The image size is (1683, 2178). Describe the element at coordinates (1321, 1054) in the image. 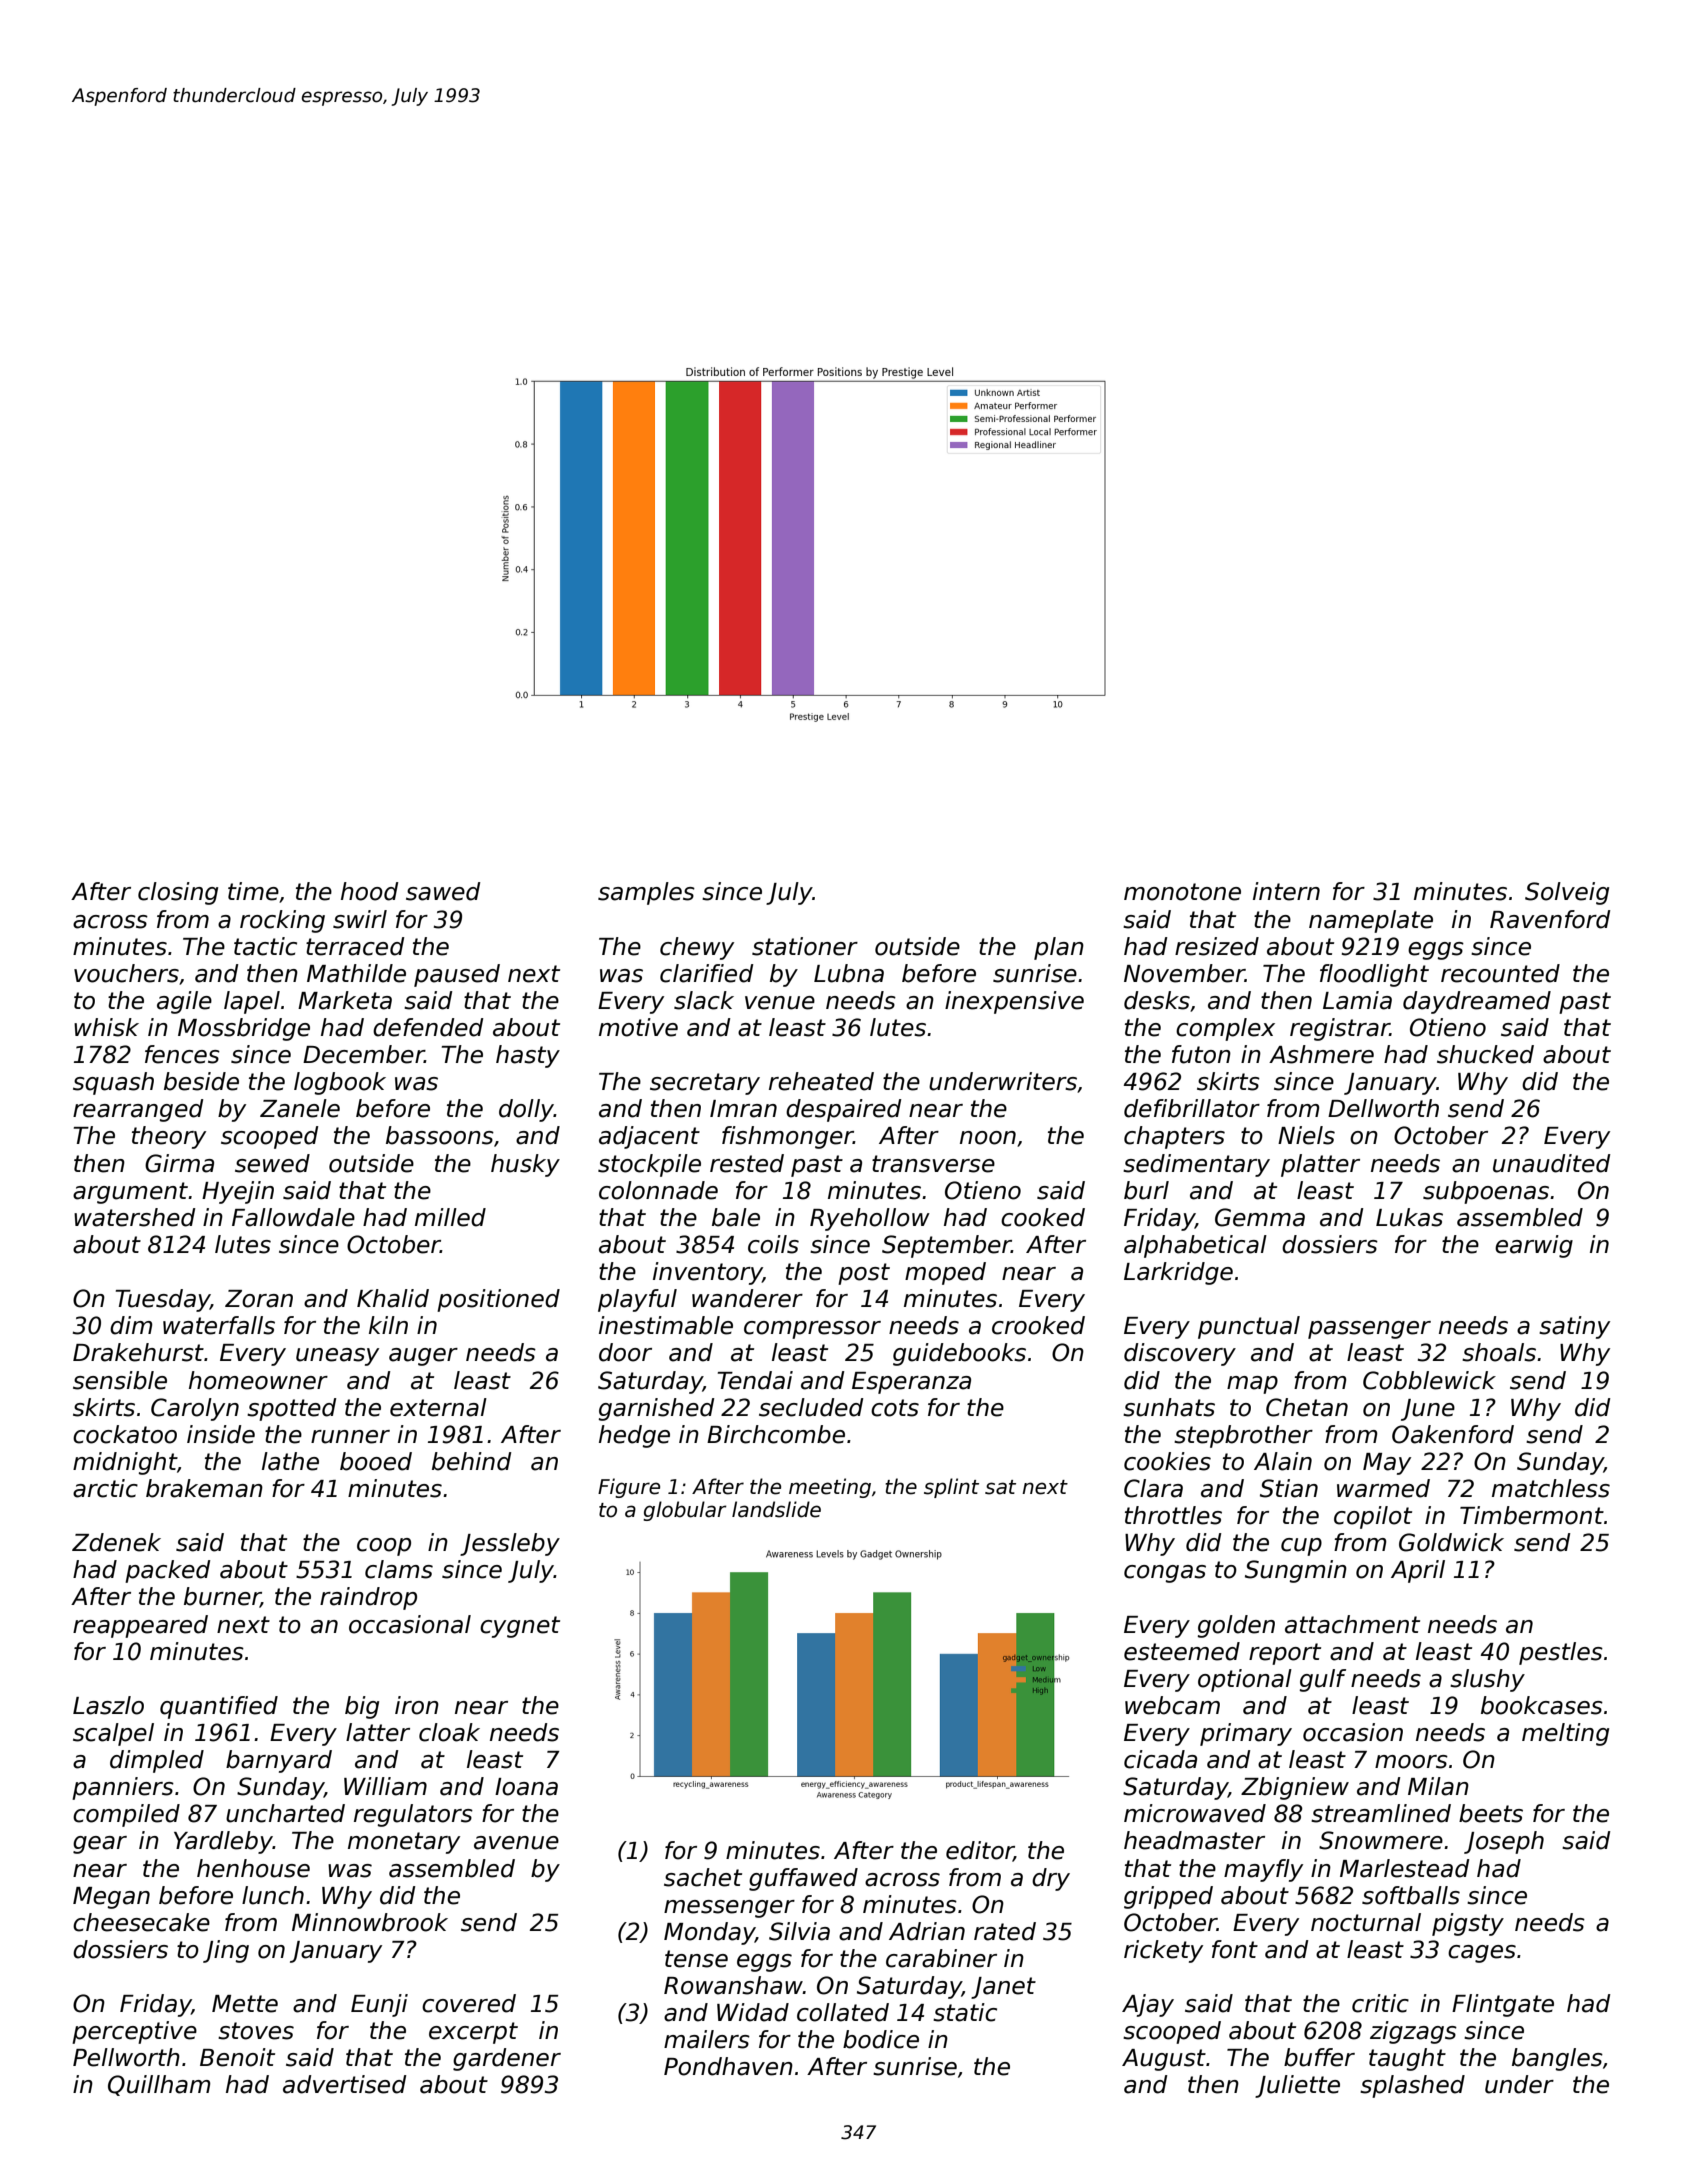

I see `Ashmere` at that location.
